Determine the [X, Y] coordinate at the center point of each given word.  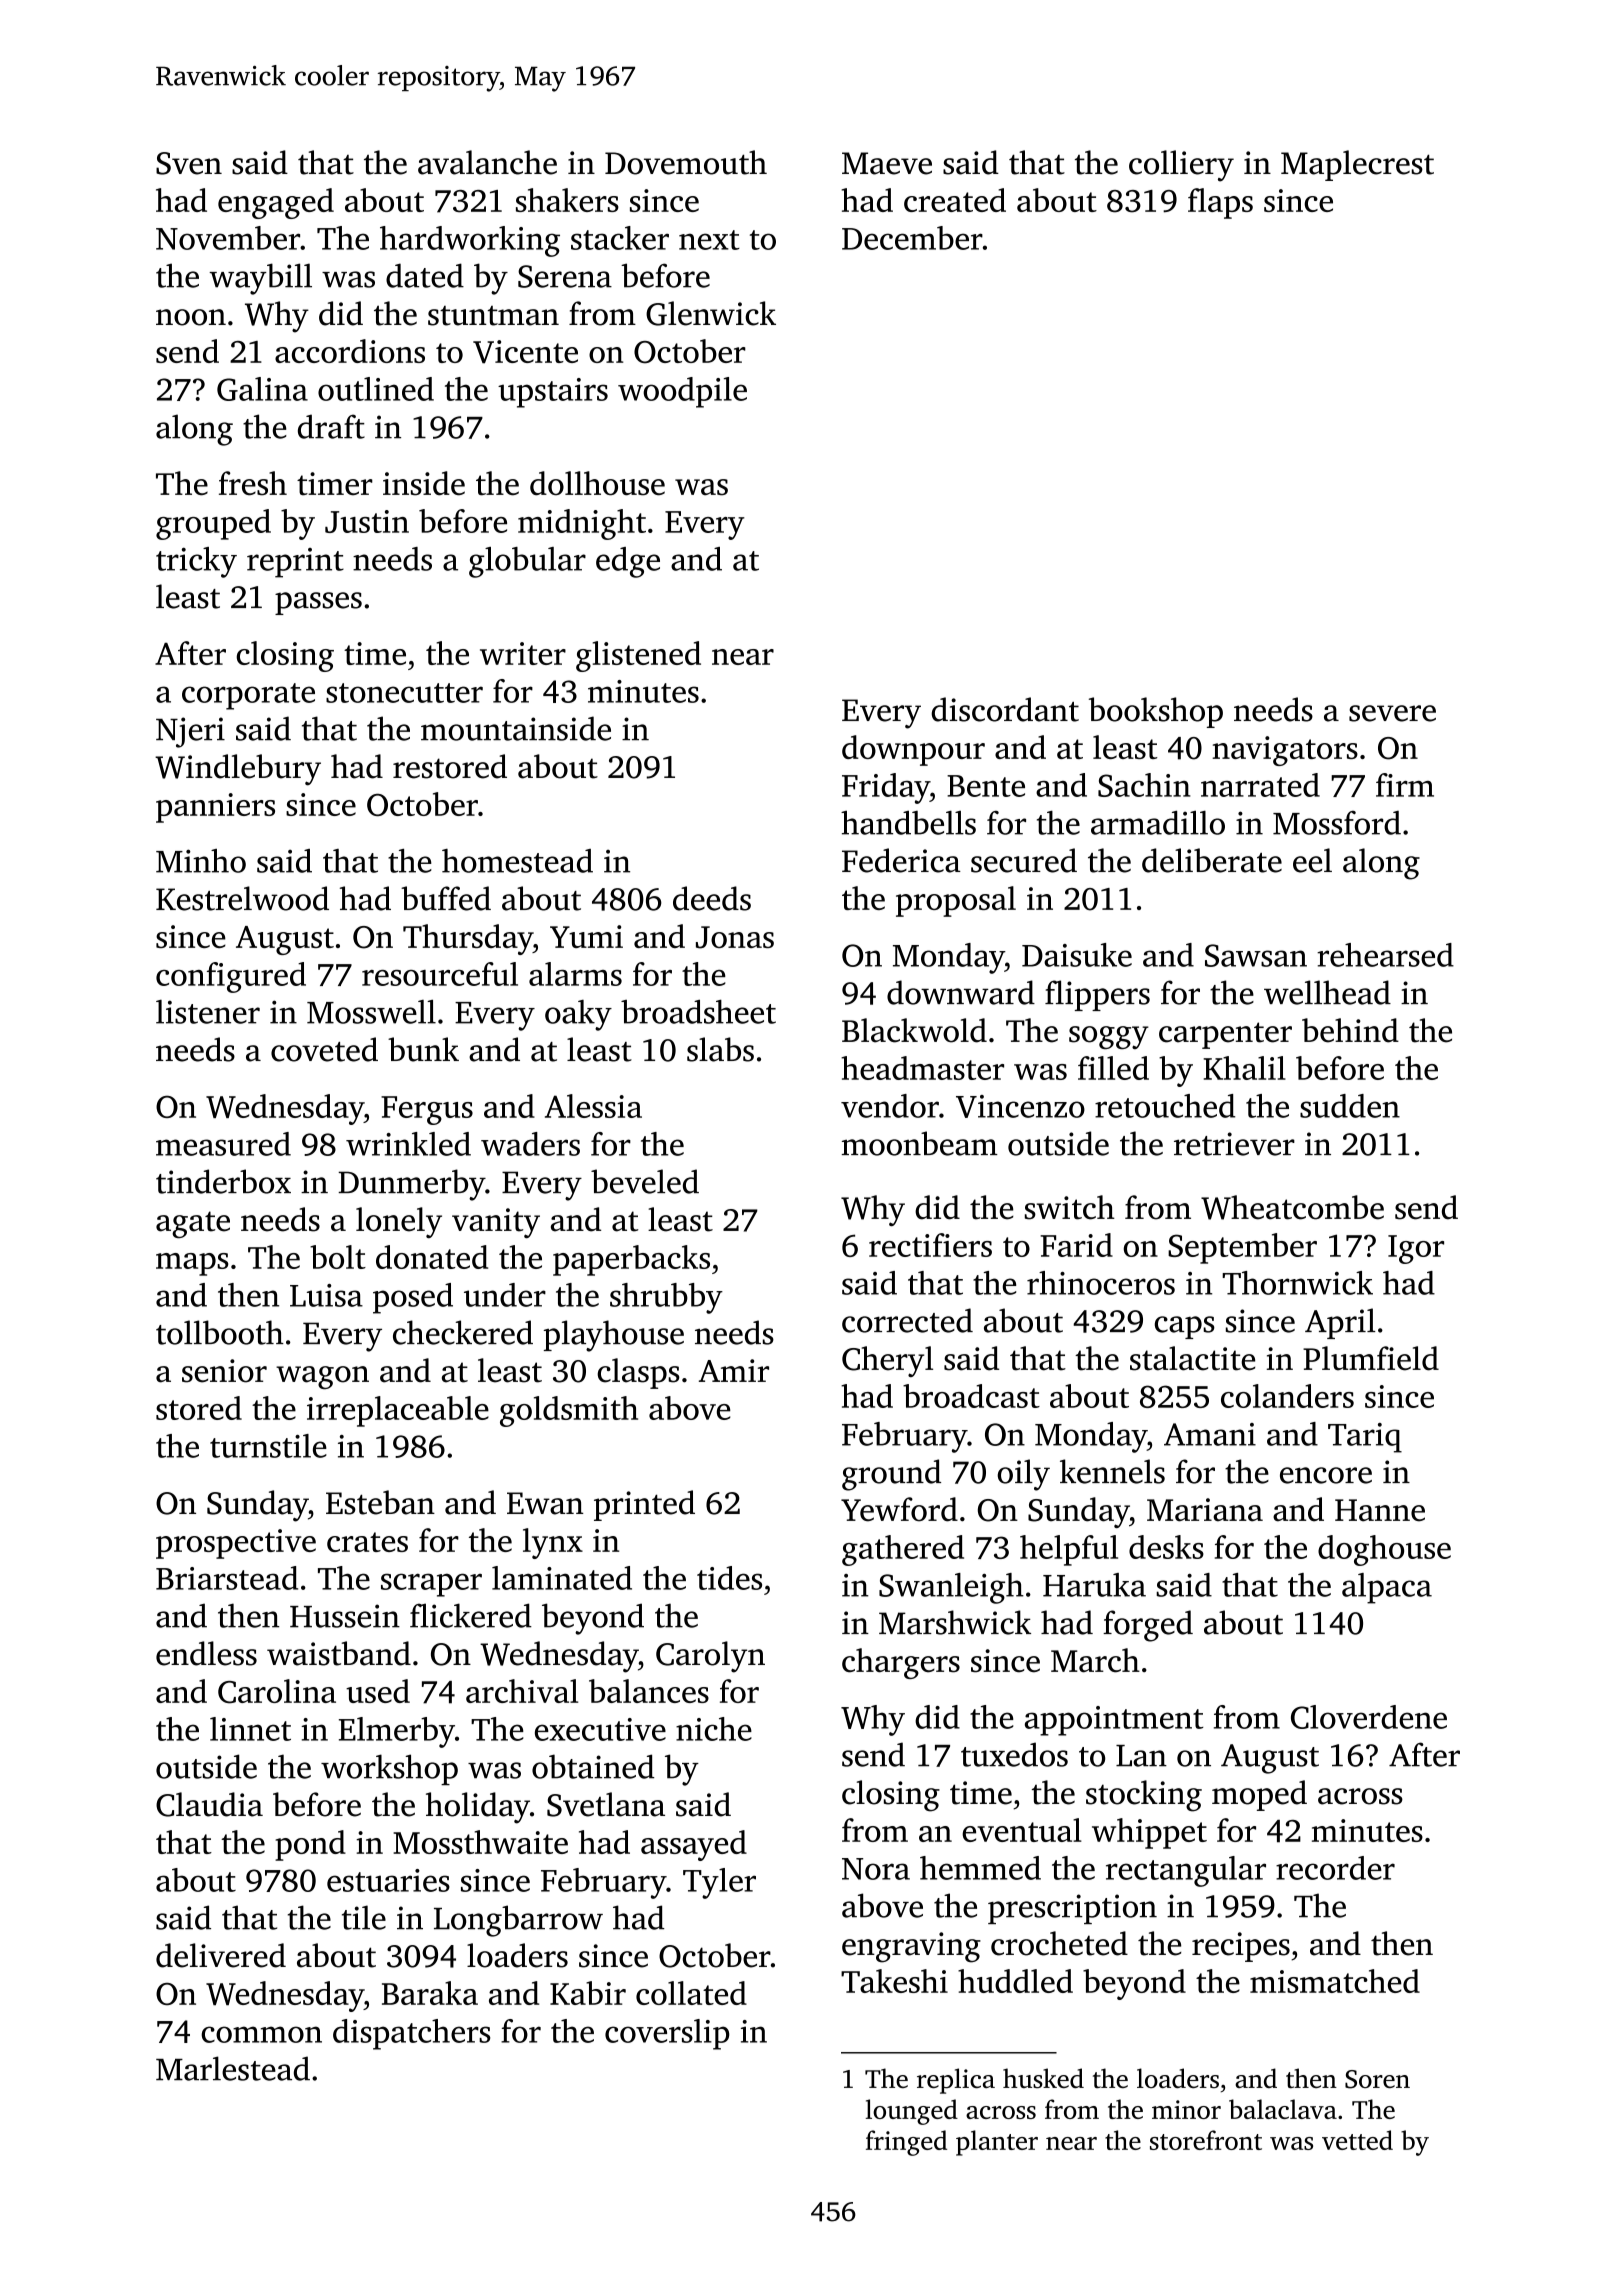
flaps [1220, 203]
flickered [471, 1615]
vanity [496, 1223]
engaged [276, 203]
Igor [1416, 1249]
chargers [901, 1663]
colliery [1181, 166]
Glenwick [711, 313]
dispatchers [411, 2034]
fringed [906, 2143]
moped [1259, 1795]
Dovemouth [686, 162]
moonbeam [920, 1143]
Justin [367, 521]
